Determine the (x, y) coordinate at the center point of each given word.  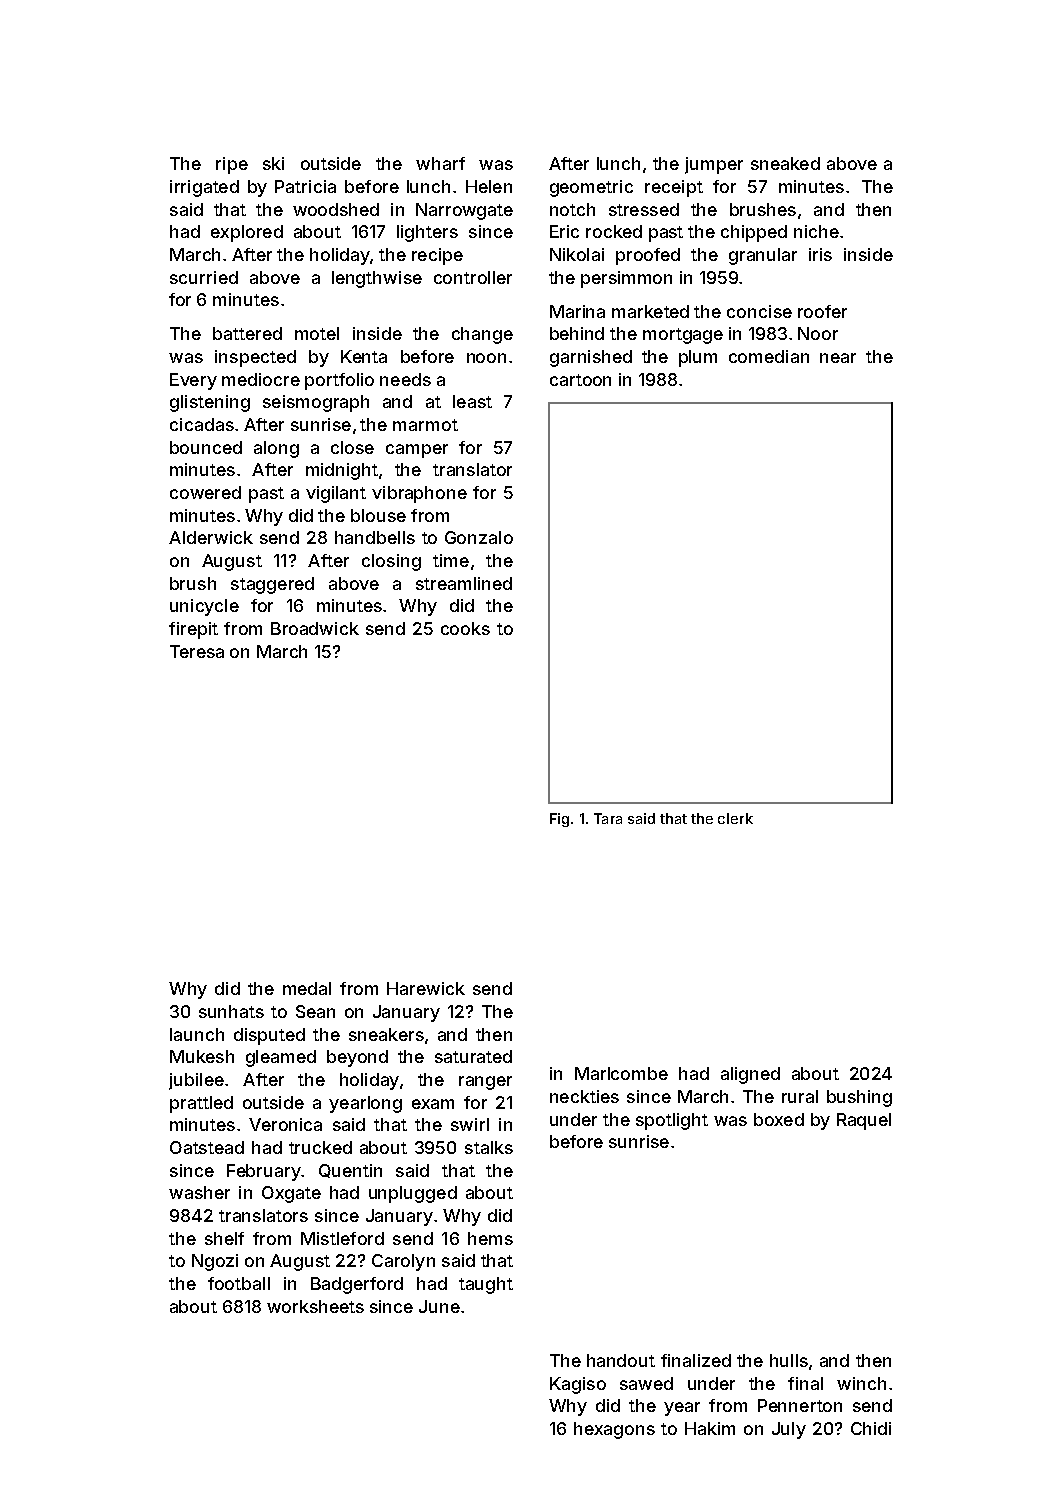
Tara (608, 818)
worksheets (315, 1306)
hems (490, 1238)
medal (307, 988)
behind (577, 333)
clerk (735, 818)
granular (763, 256)
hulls (789, 1360)
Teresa (197, 651)
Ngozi (215, 1262)
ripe (232, 165)
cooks (465, 628)
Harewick (426, 988)
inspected (255, 358)
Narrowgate (464, 211)
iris (820, 254)
